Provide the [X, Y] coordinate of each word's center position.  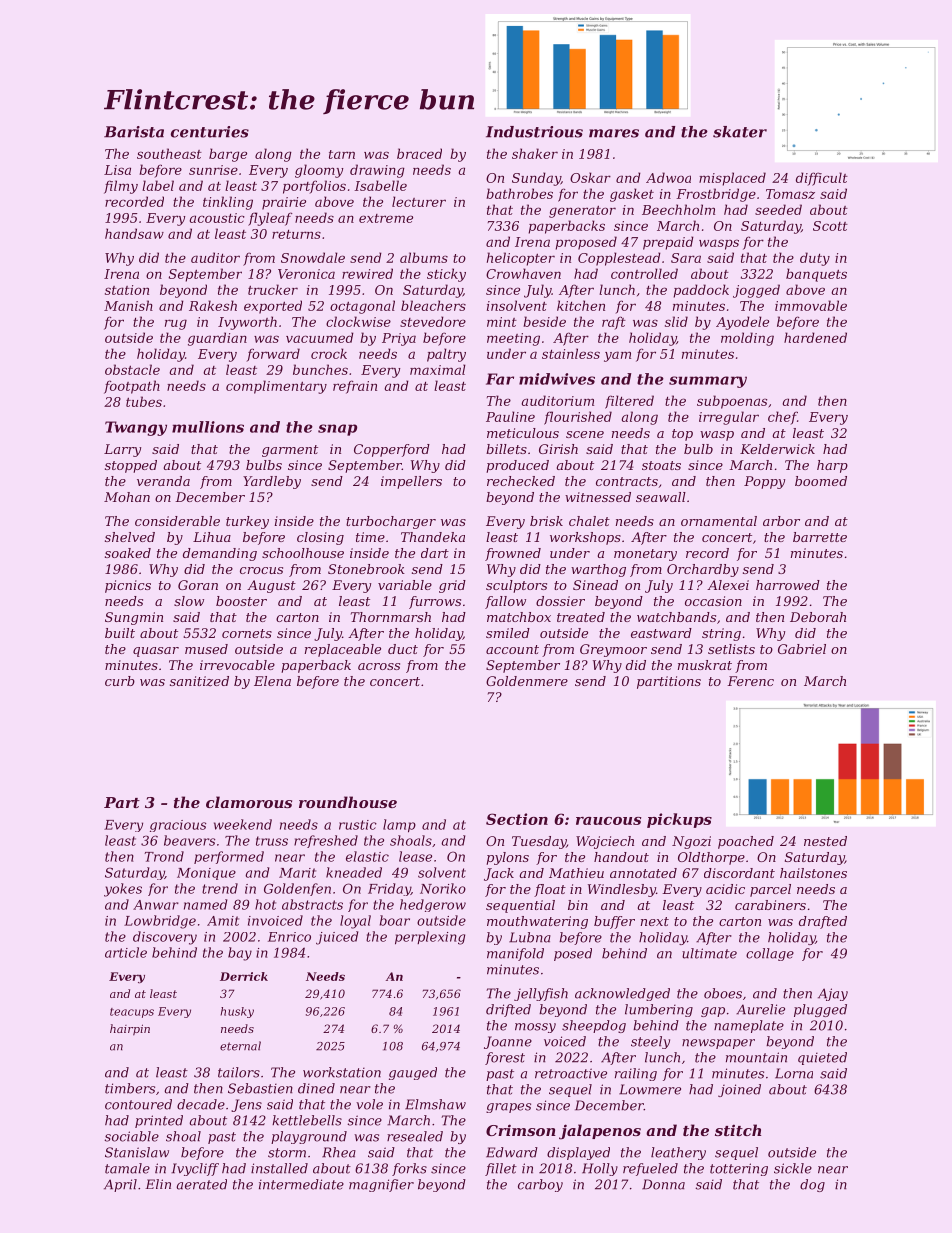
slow [189, 601]
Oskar [590, 177]
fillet [501, 1169]
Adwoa [668, 177]
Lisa [117, 170]
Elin [158, 1184]
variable [405, 585]
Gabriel [802, 649]
